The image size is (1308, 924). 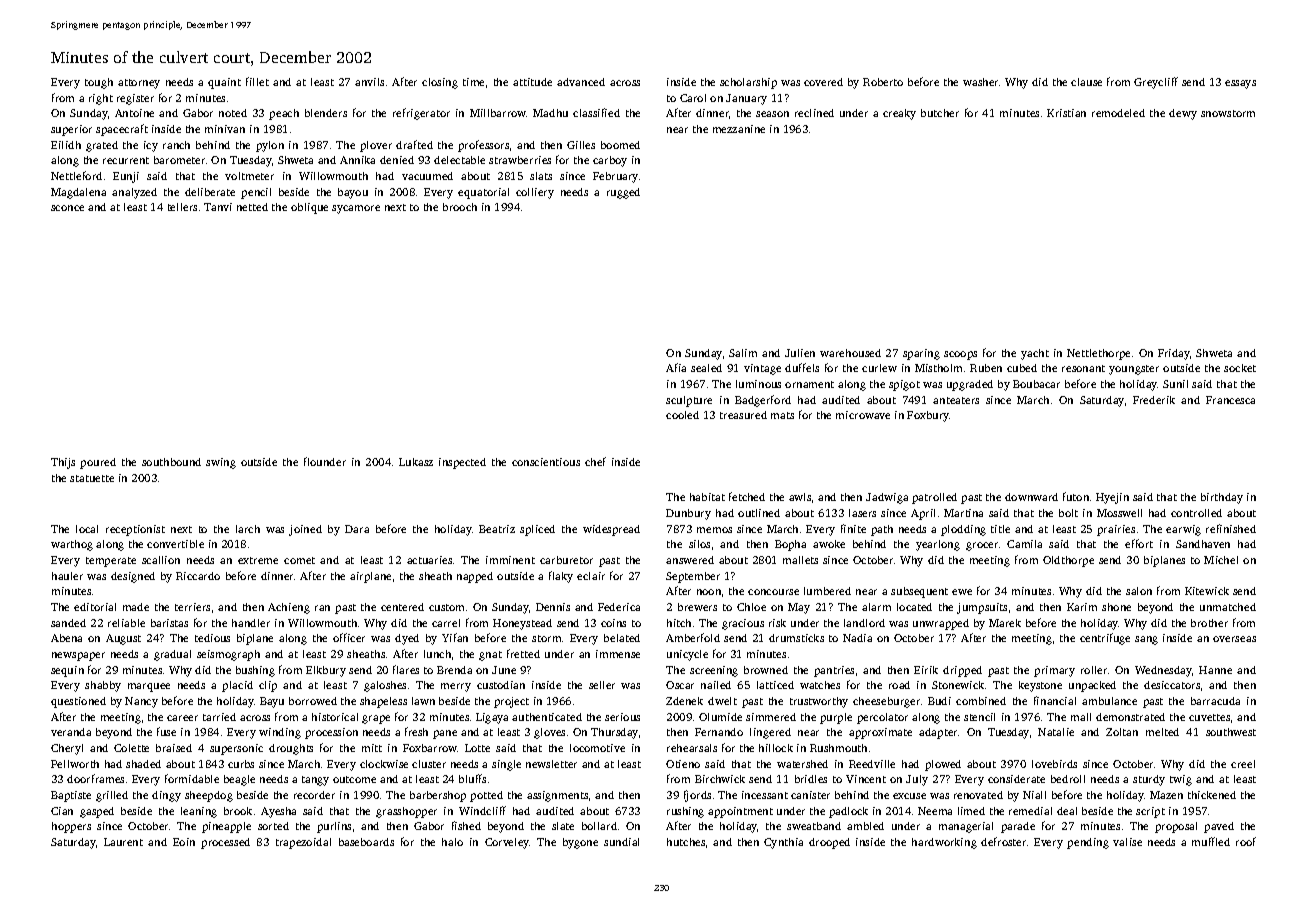 I want to click on scholarship, so click(x=748, y=83).
